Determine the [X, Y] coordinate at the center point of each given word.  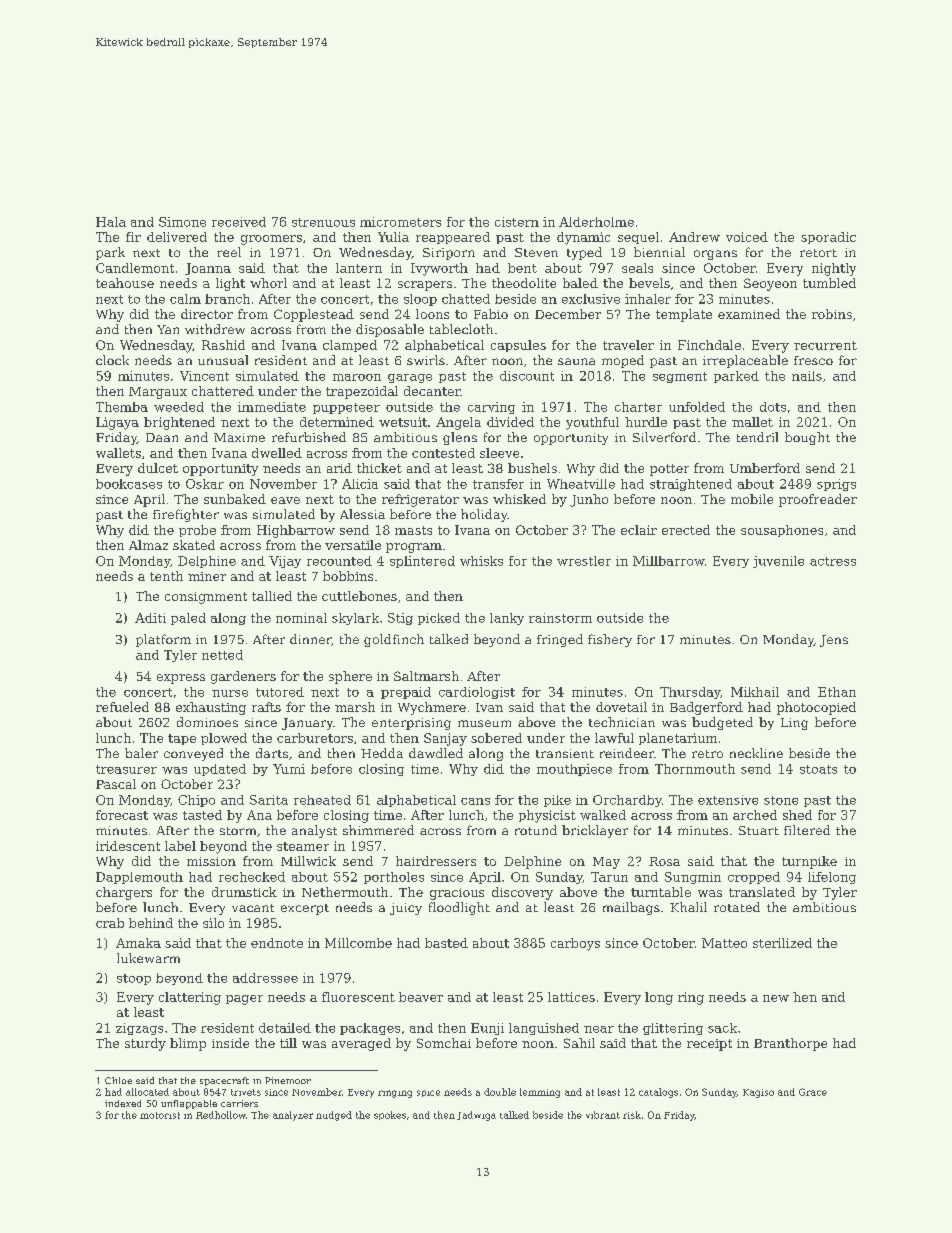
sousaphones [782, 531]
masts [413, 530]
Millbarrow [669, 561]
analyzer [293, 1116]
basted [446, 943]
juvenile [778, 562]
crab [110, 923]
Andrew [694, 237]
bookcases [129, 484]
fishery [610, 640]
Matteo [724, 943]
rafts [266, 707]
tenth [166, 576]
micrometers [400, 222]
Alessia [362, 514]
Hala [111, 222]
